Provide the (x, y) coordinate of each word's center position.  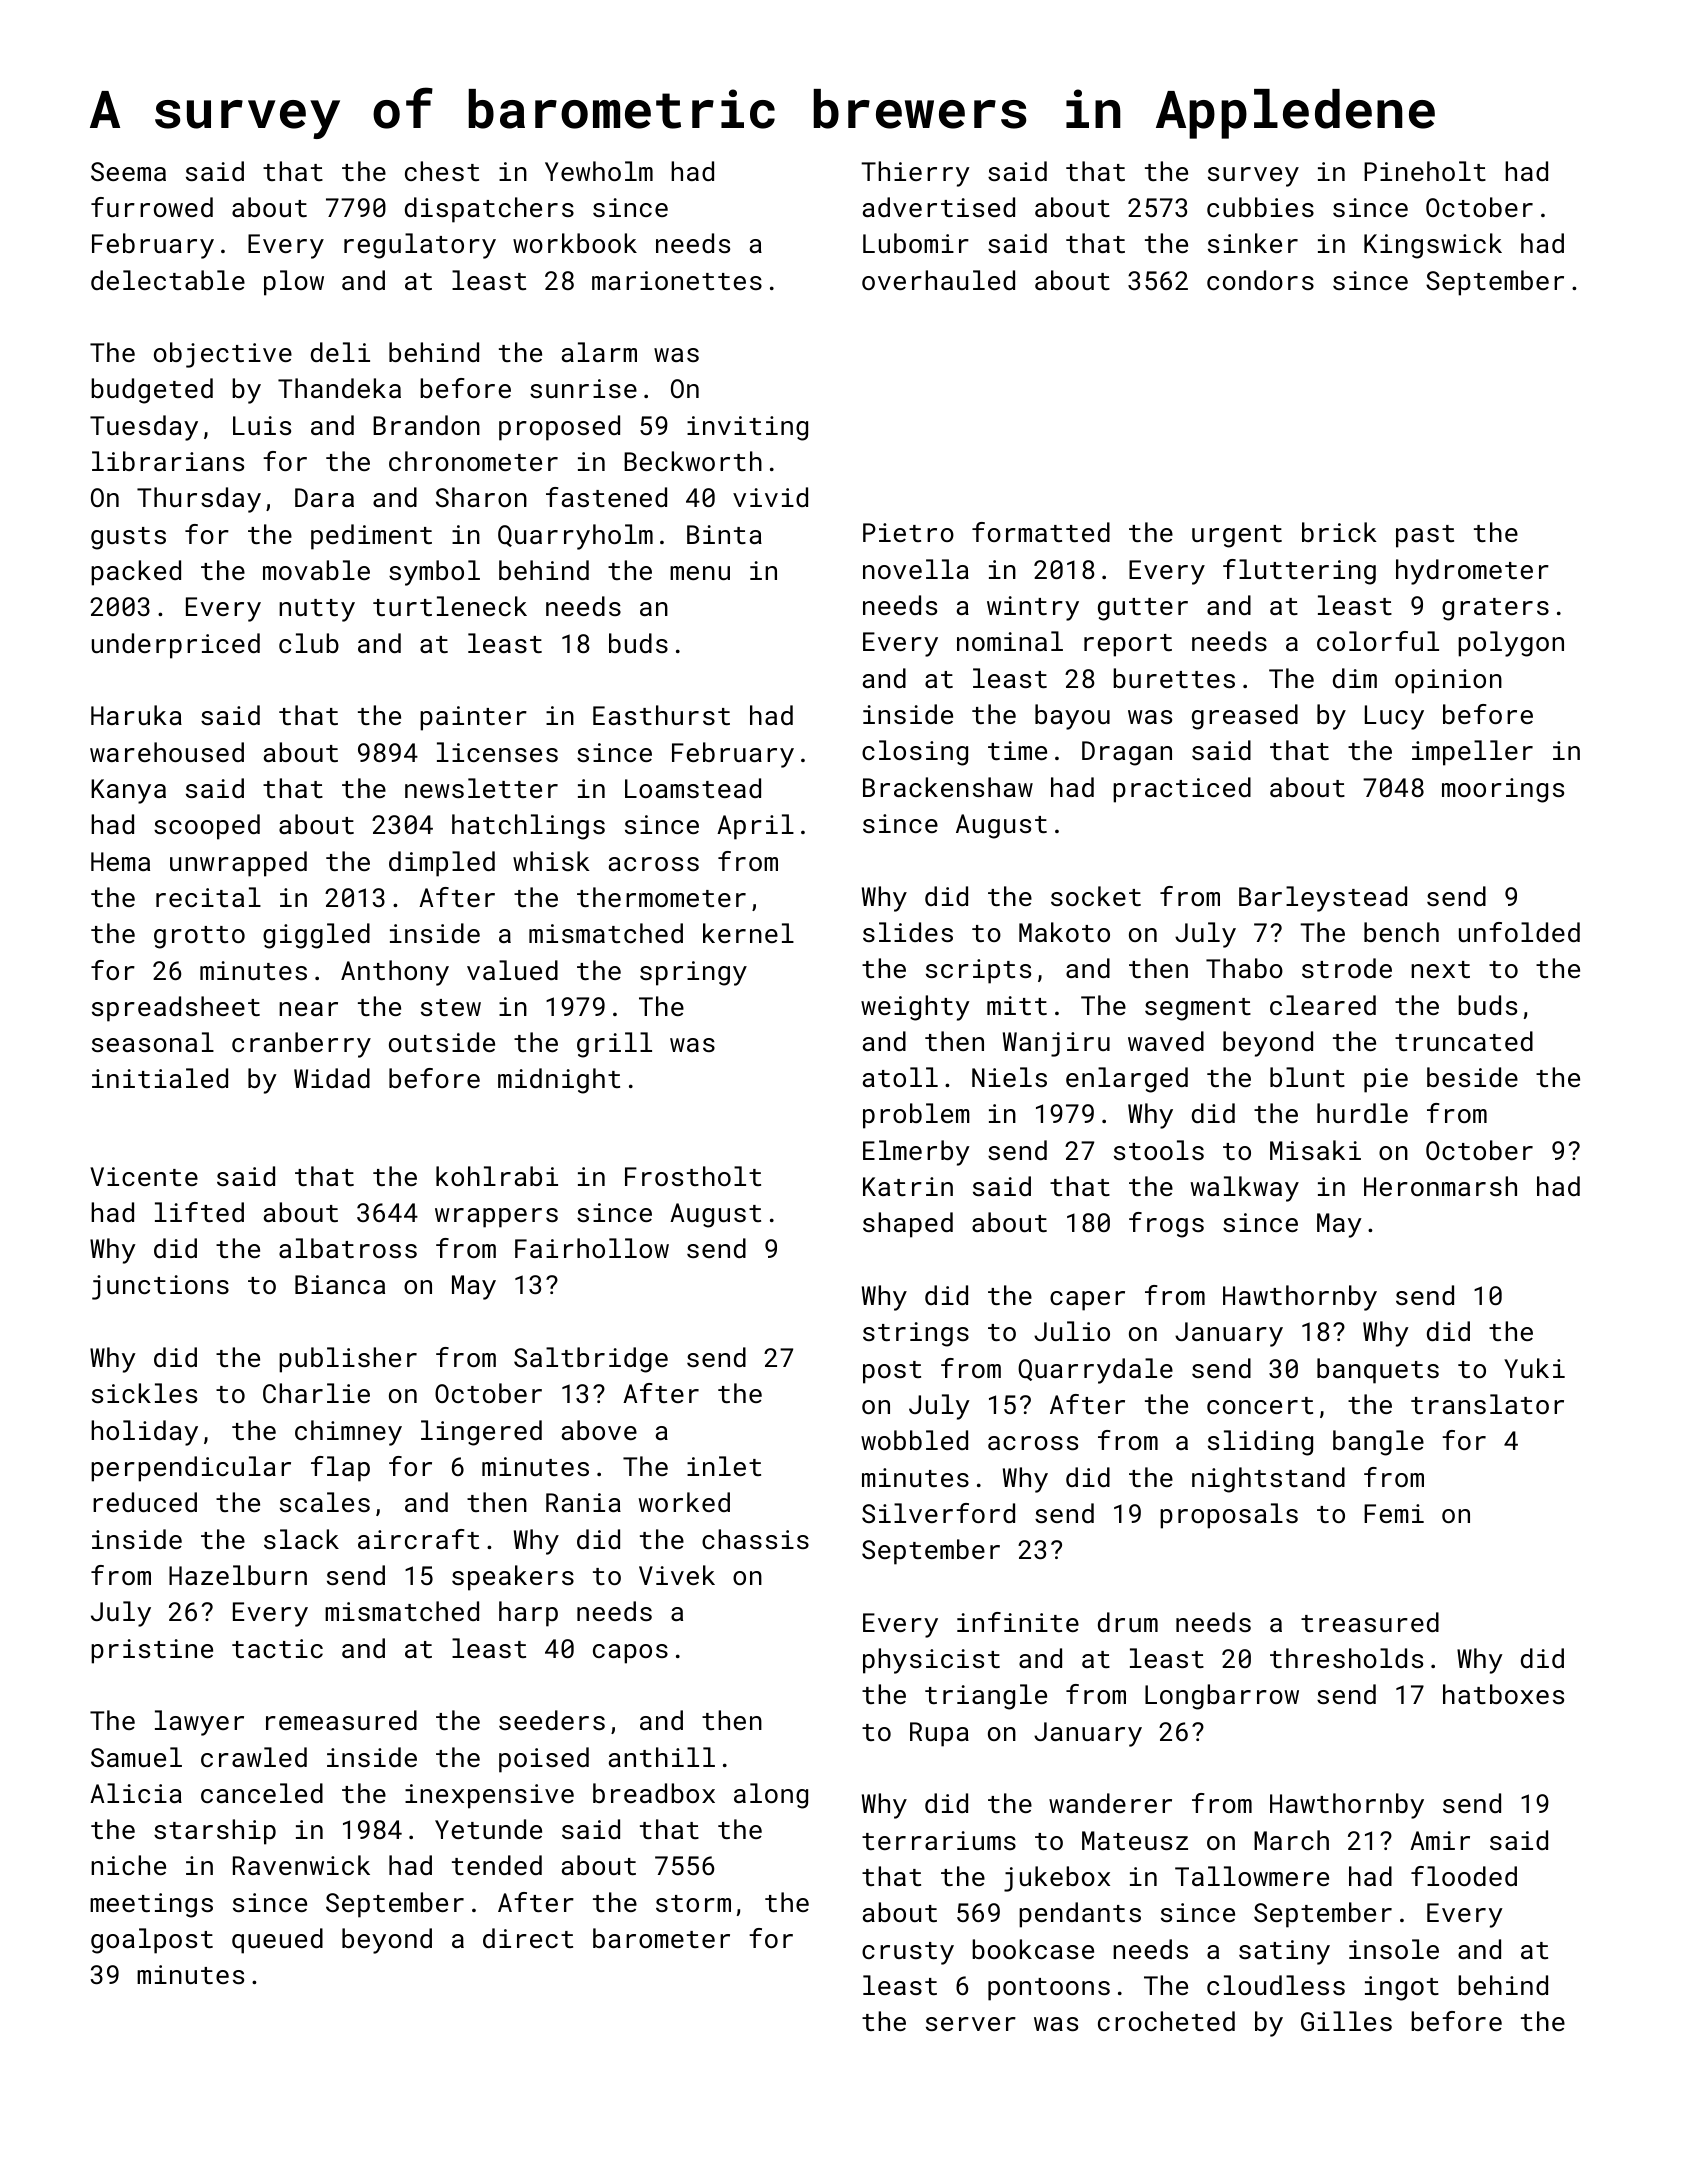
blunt (1307, 1077)
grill (614, 1045)
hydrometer (1472, 572)
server (971, 2024)
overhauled (938, 280)
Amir (1440, 1840)
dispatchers (489, 210)
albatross (348, 1248)
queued (277, 1941)
